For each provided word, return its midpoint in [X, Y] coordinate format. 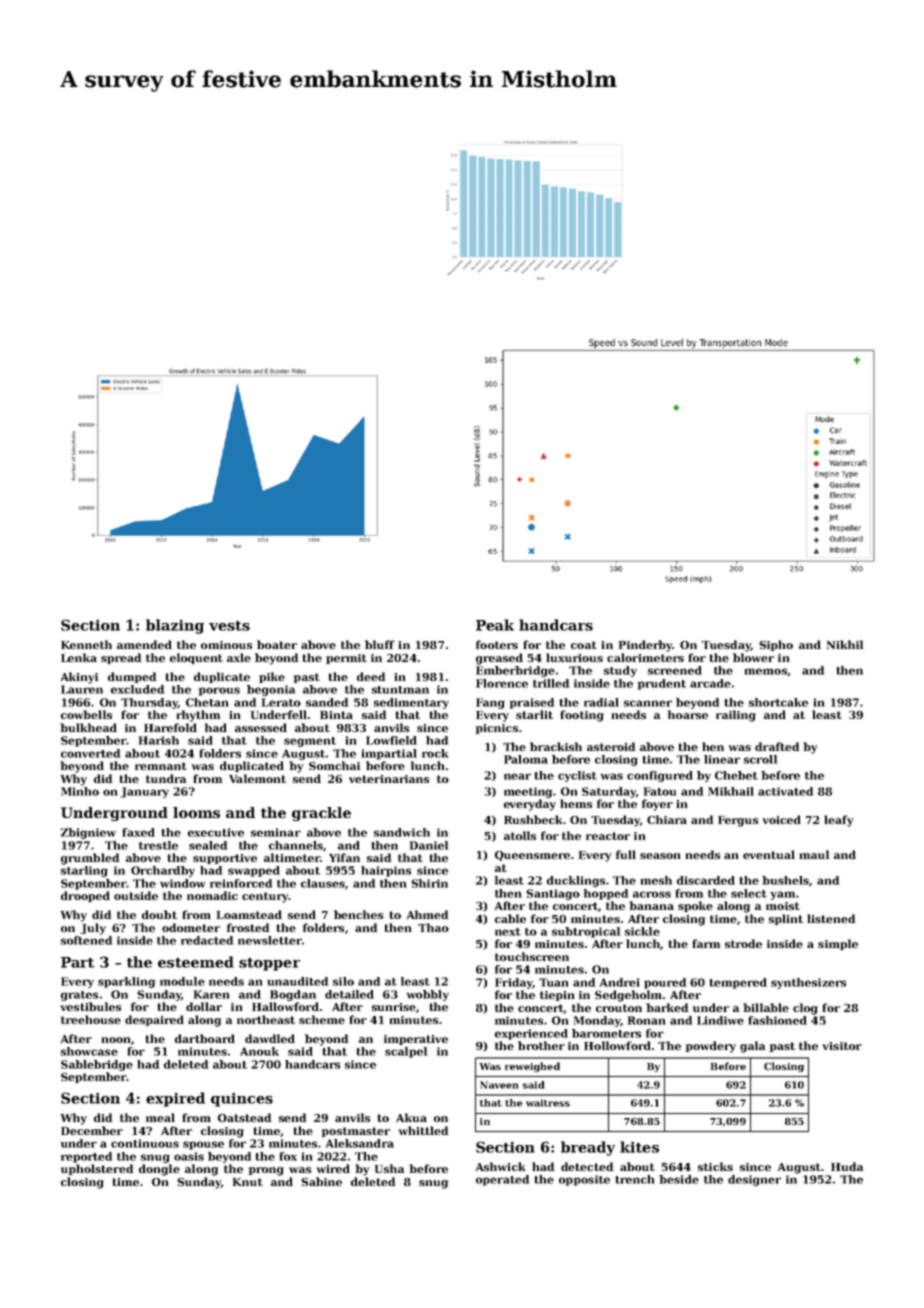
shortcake [778, 702]
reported [86, 1157]
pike [272, 677]
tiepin [557, 996]
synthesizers [808, 983]
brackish [556, 746]
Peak [495, 625]
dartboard [205, 1038]
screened [675, 670]
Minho [80, 791]
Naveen [499, 1085]
